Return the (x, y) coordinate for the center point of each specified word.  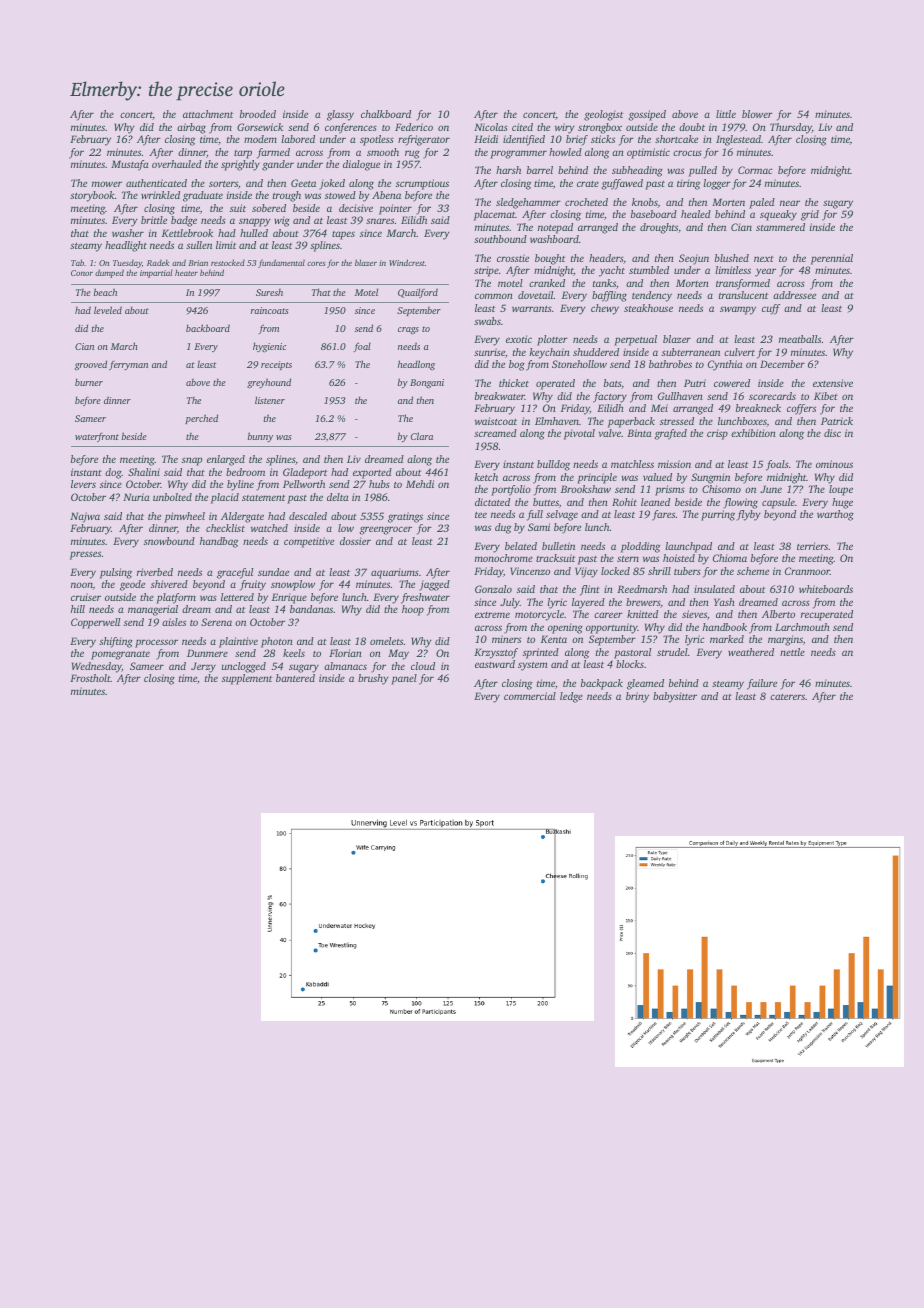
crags (408, 331)
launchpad (689, 547)
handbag (219, 542)
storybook (92, 196)
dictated (492, 502)
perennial (832, 259)
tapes (343, 235)
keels (294, 653)
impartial (156, 273)
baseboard (654, 214)
